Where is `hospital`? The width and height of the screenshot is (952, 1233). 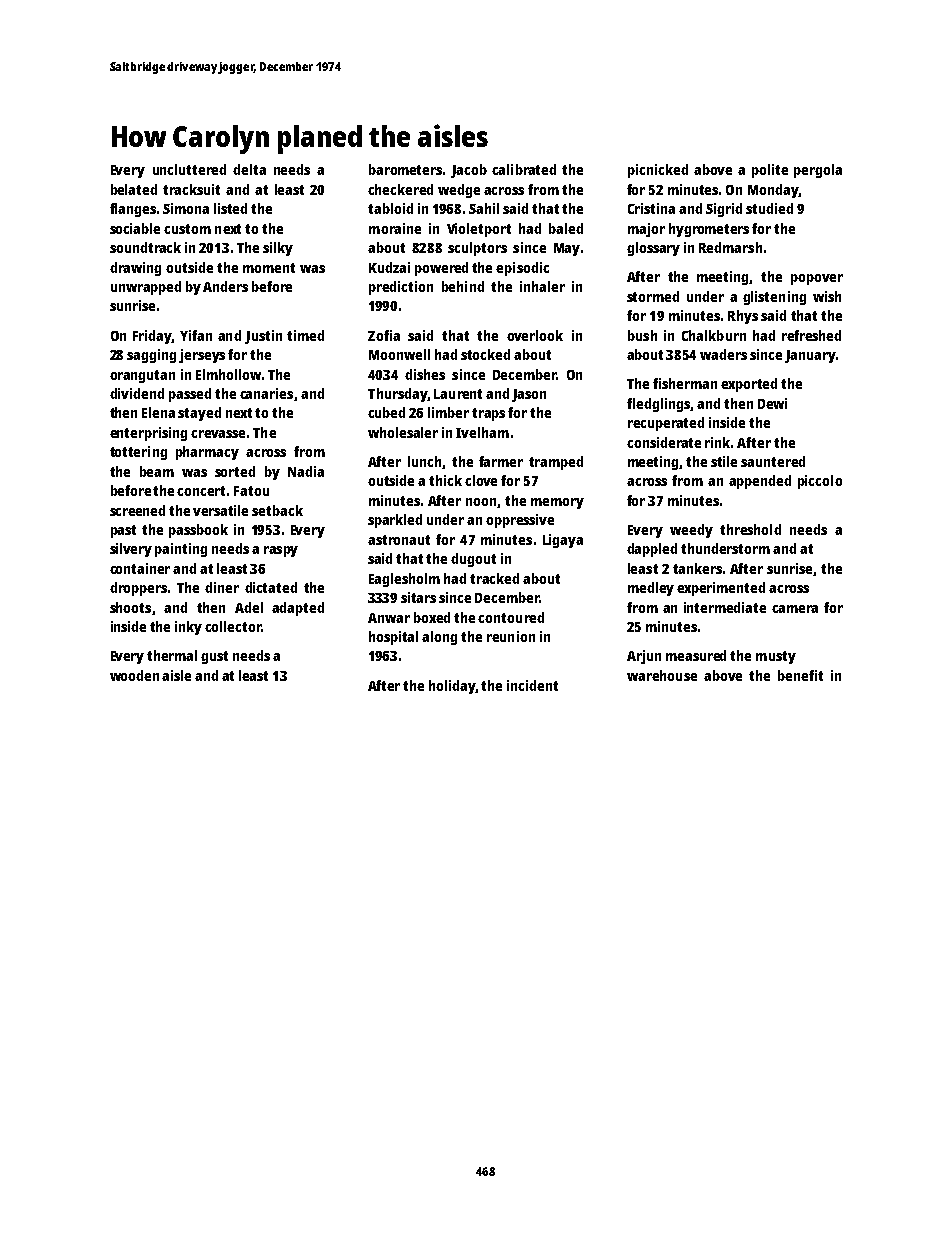 hospital is located at coordinates (393, 638).
